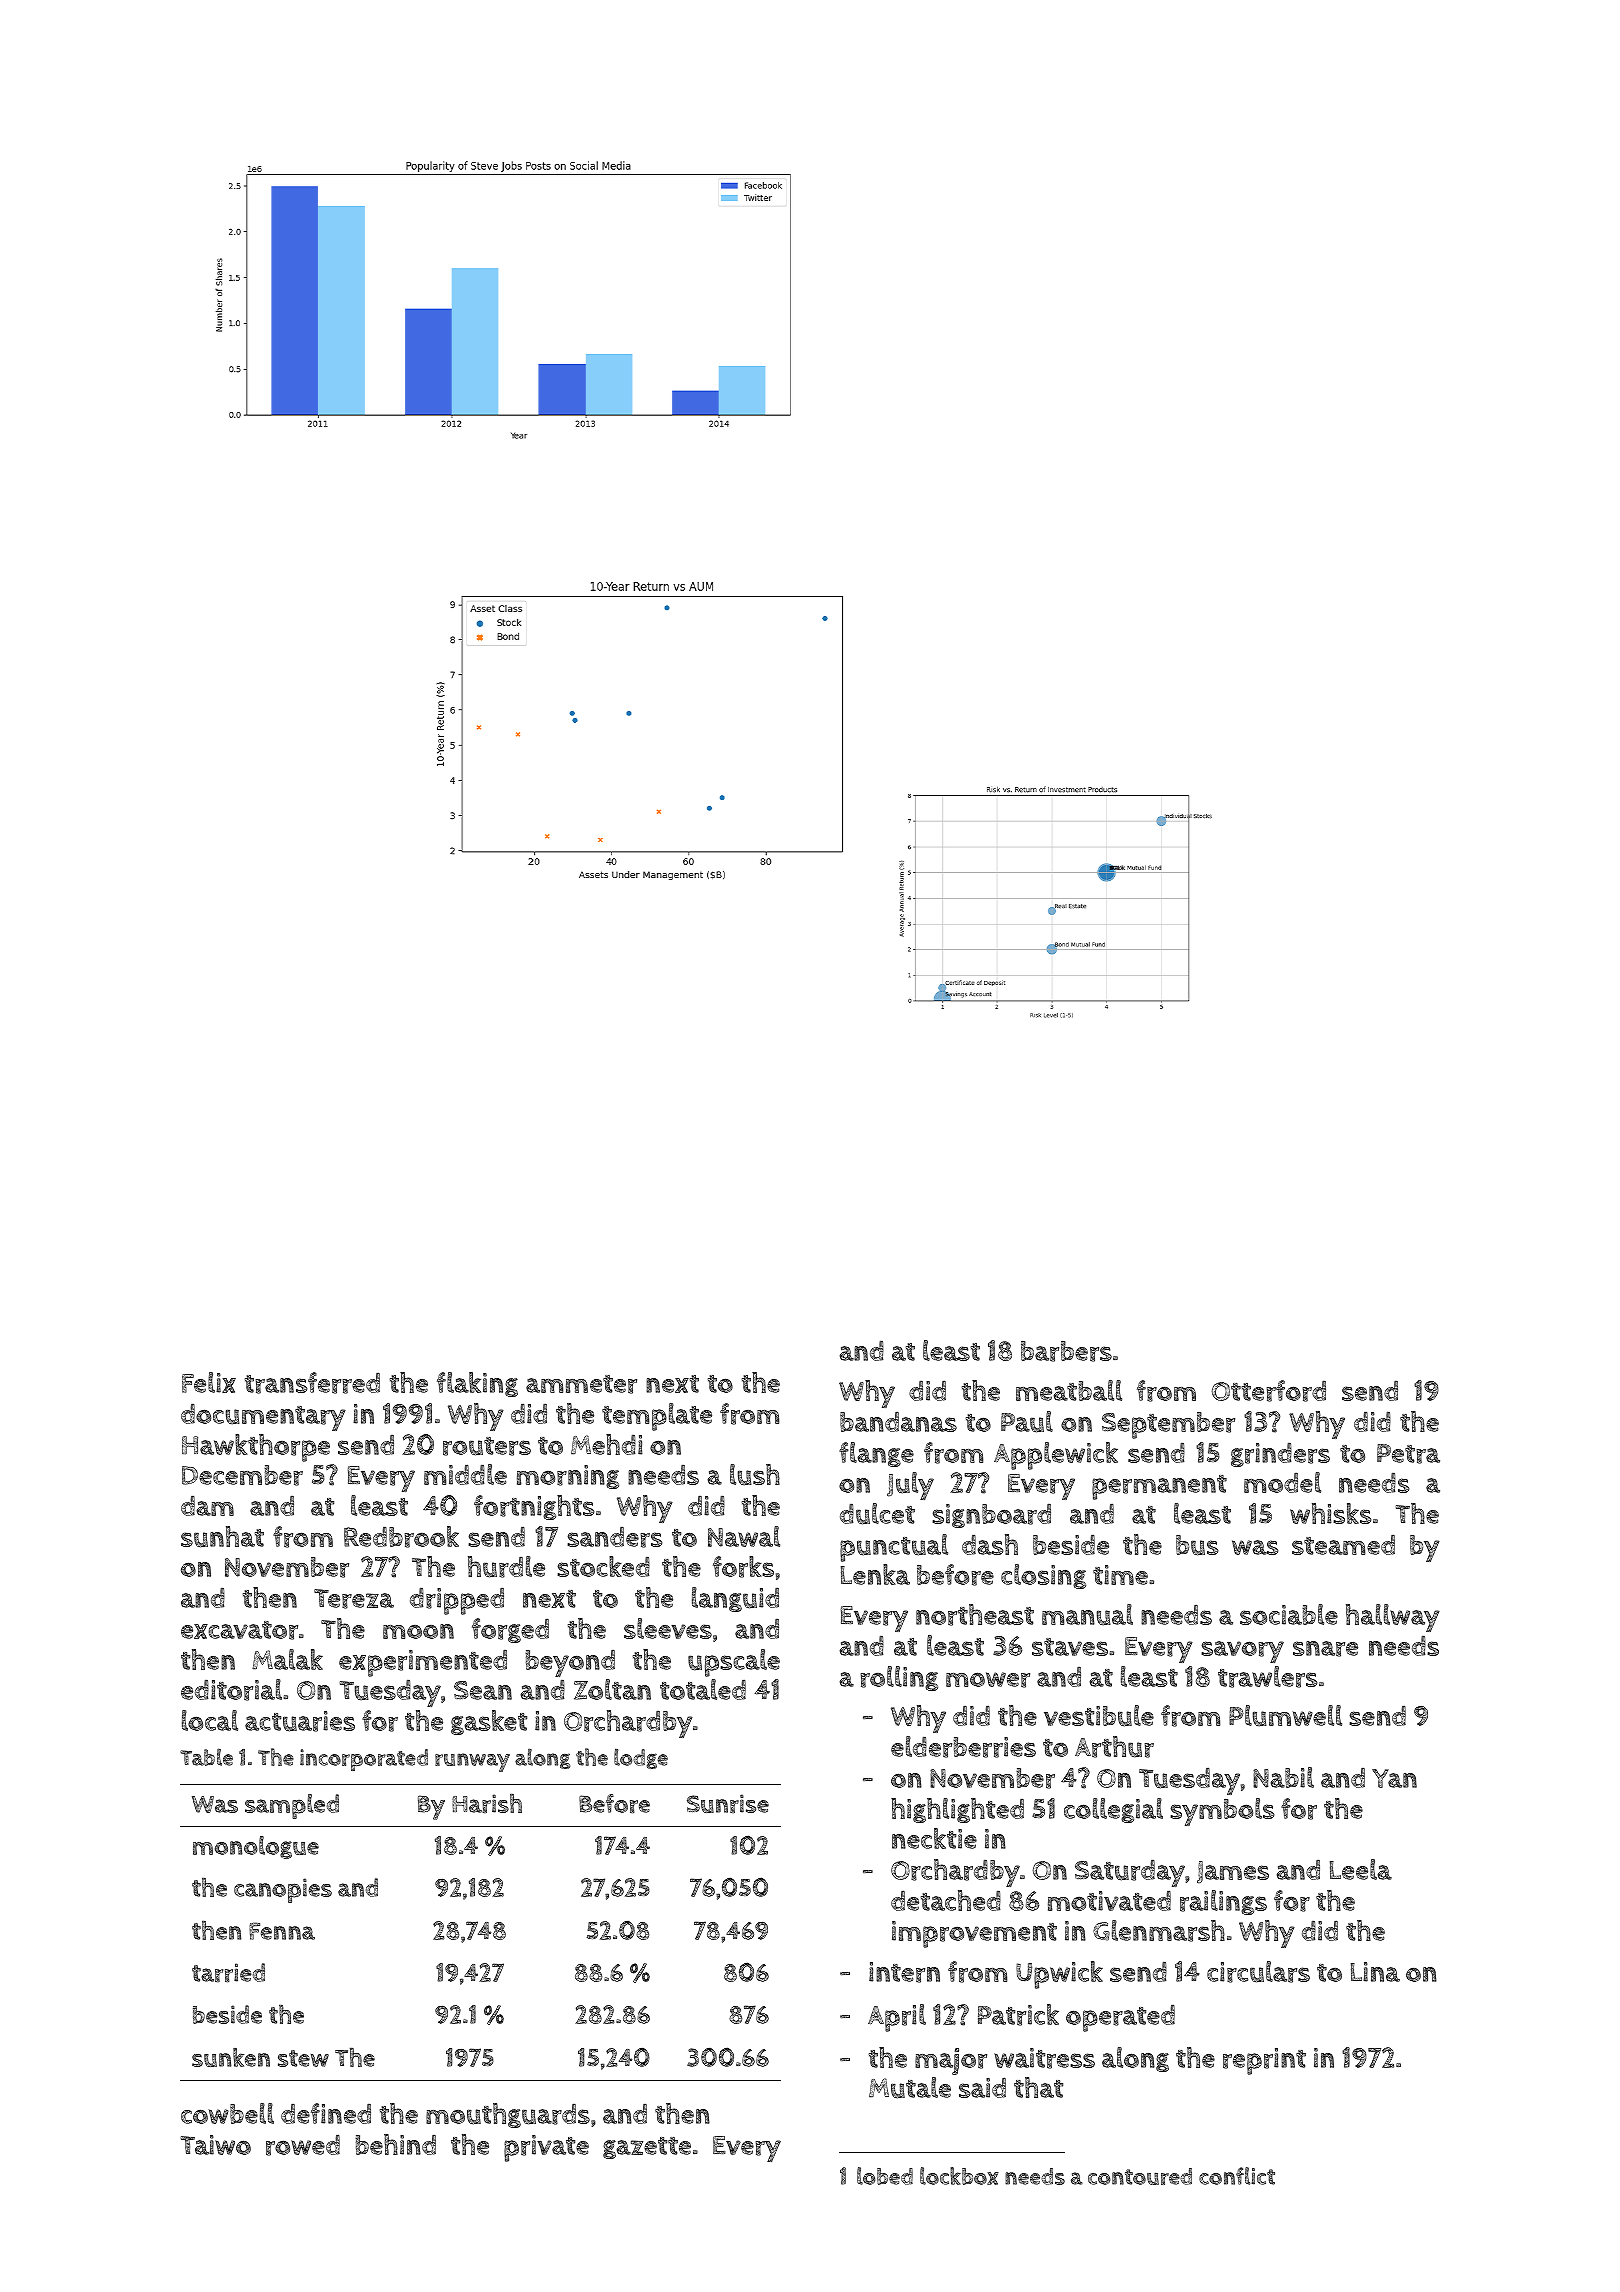 This screenshot has width=1620, height=2292. I want to click on mouthguards, so click(508, 2115).
